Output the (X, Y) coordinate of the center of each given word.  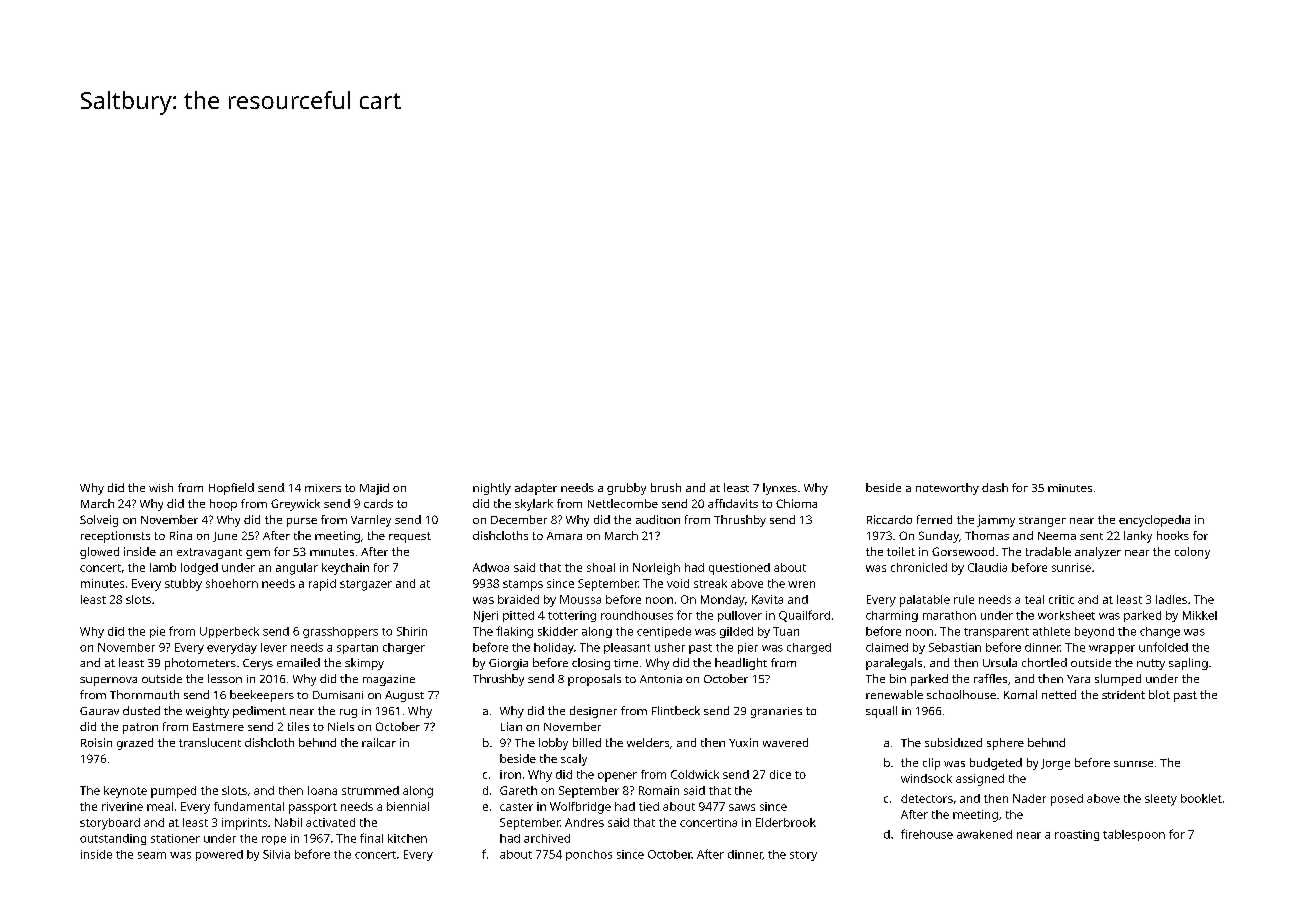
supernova (108, 681)
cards (378, 503)
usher (670, 647)
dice (780, 774)
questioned (739, 569)
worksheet (1066, 615)
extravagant (209, 553)
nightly (492, 489)
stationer (175, 838)
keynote (125, 792)
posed (1067, 800)
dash (995, 487)
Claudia (987, 567)
